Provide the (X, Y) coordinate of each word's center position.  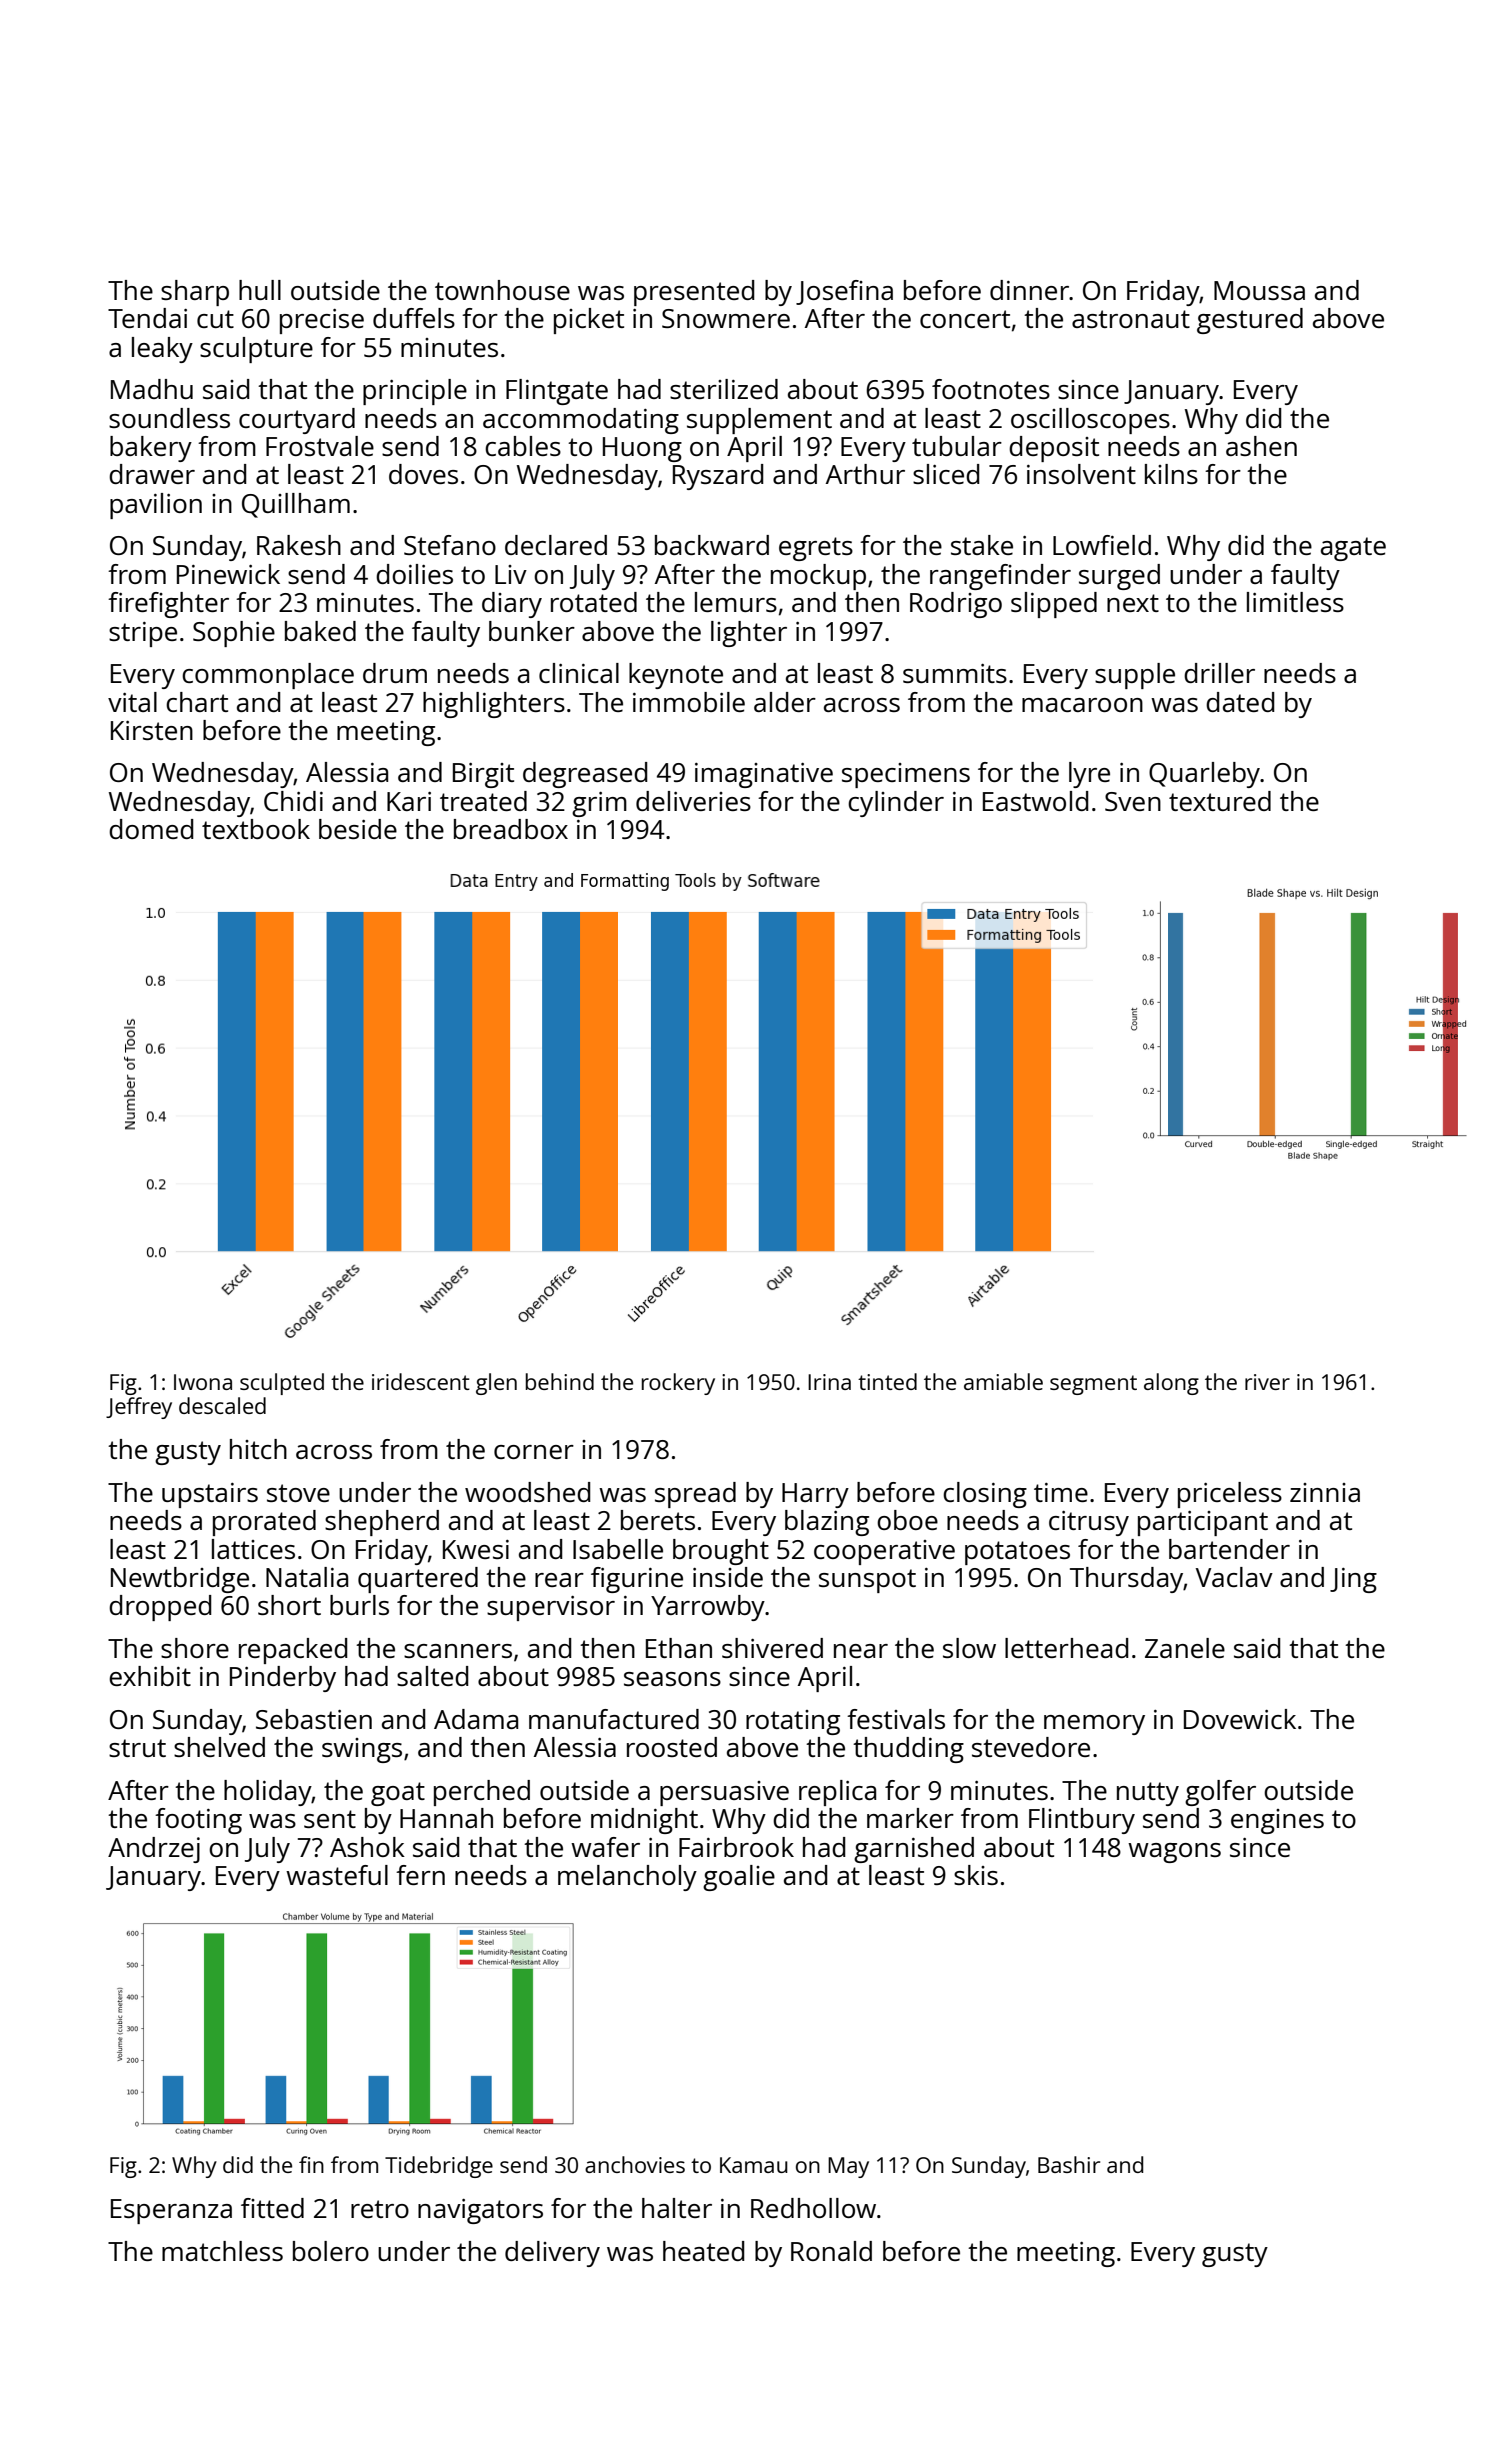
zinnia (1325, 1492)
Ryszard (718, 477)
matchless (222, 2251)
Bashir (1069, 2164)
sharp (195, 293)
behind (560, 1381)
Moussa (1259, 290)
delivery (552, 2254)
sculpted (282, 1384)
